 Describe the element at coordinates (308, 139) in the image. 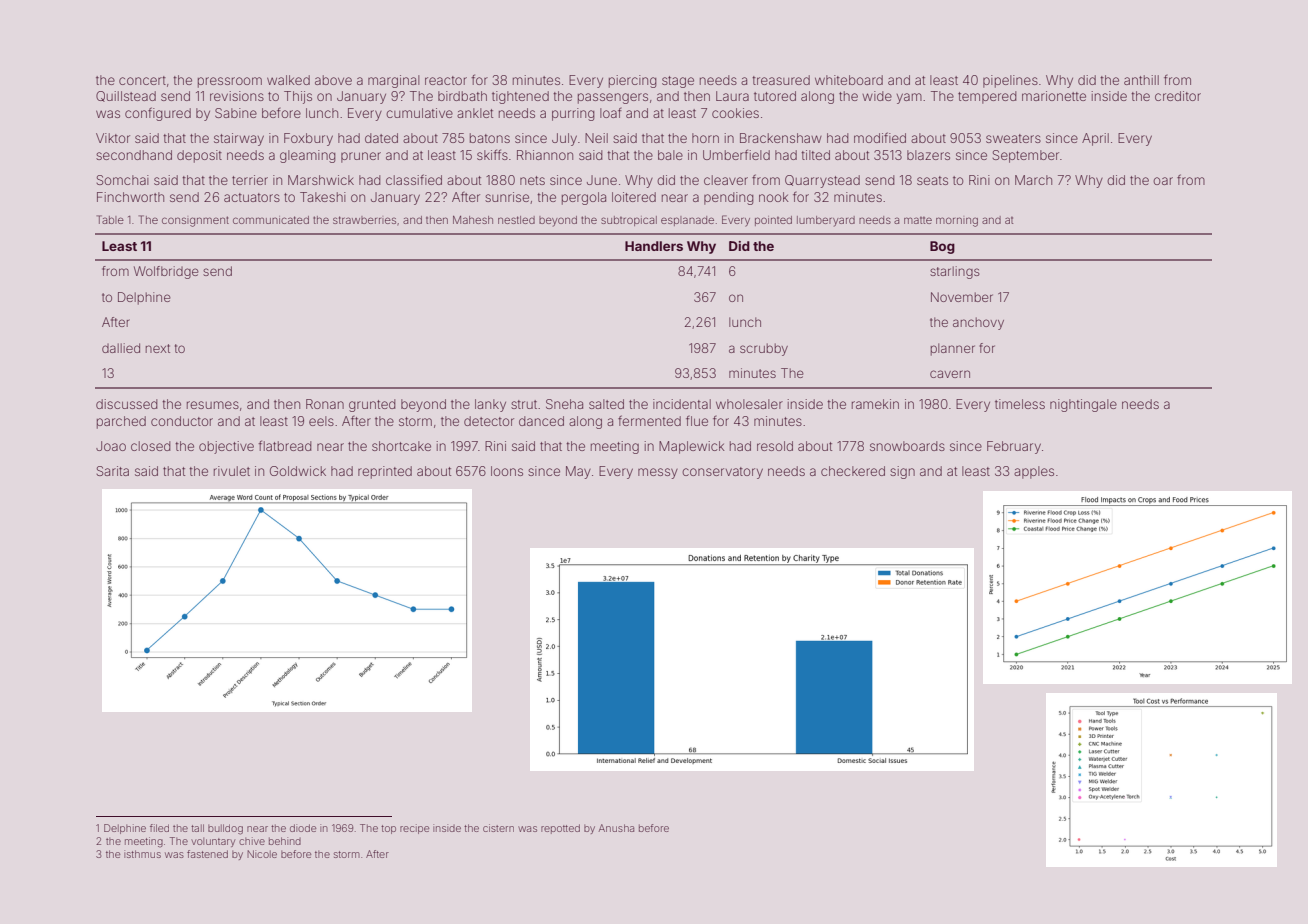

I see `Foxbury` at that location.
